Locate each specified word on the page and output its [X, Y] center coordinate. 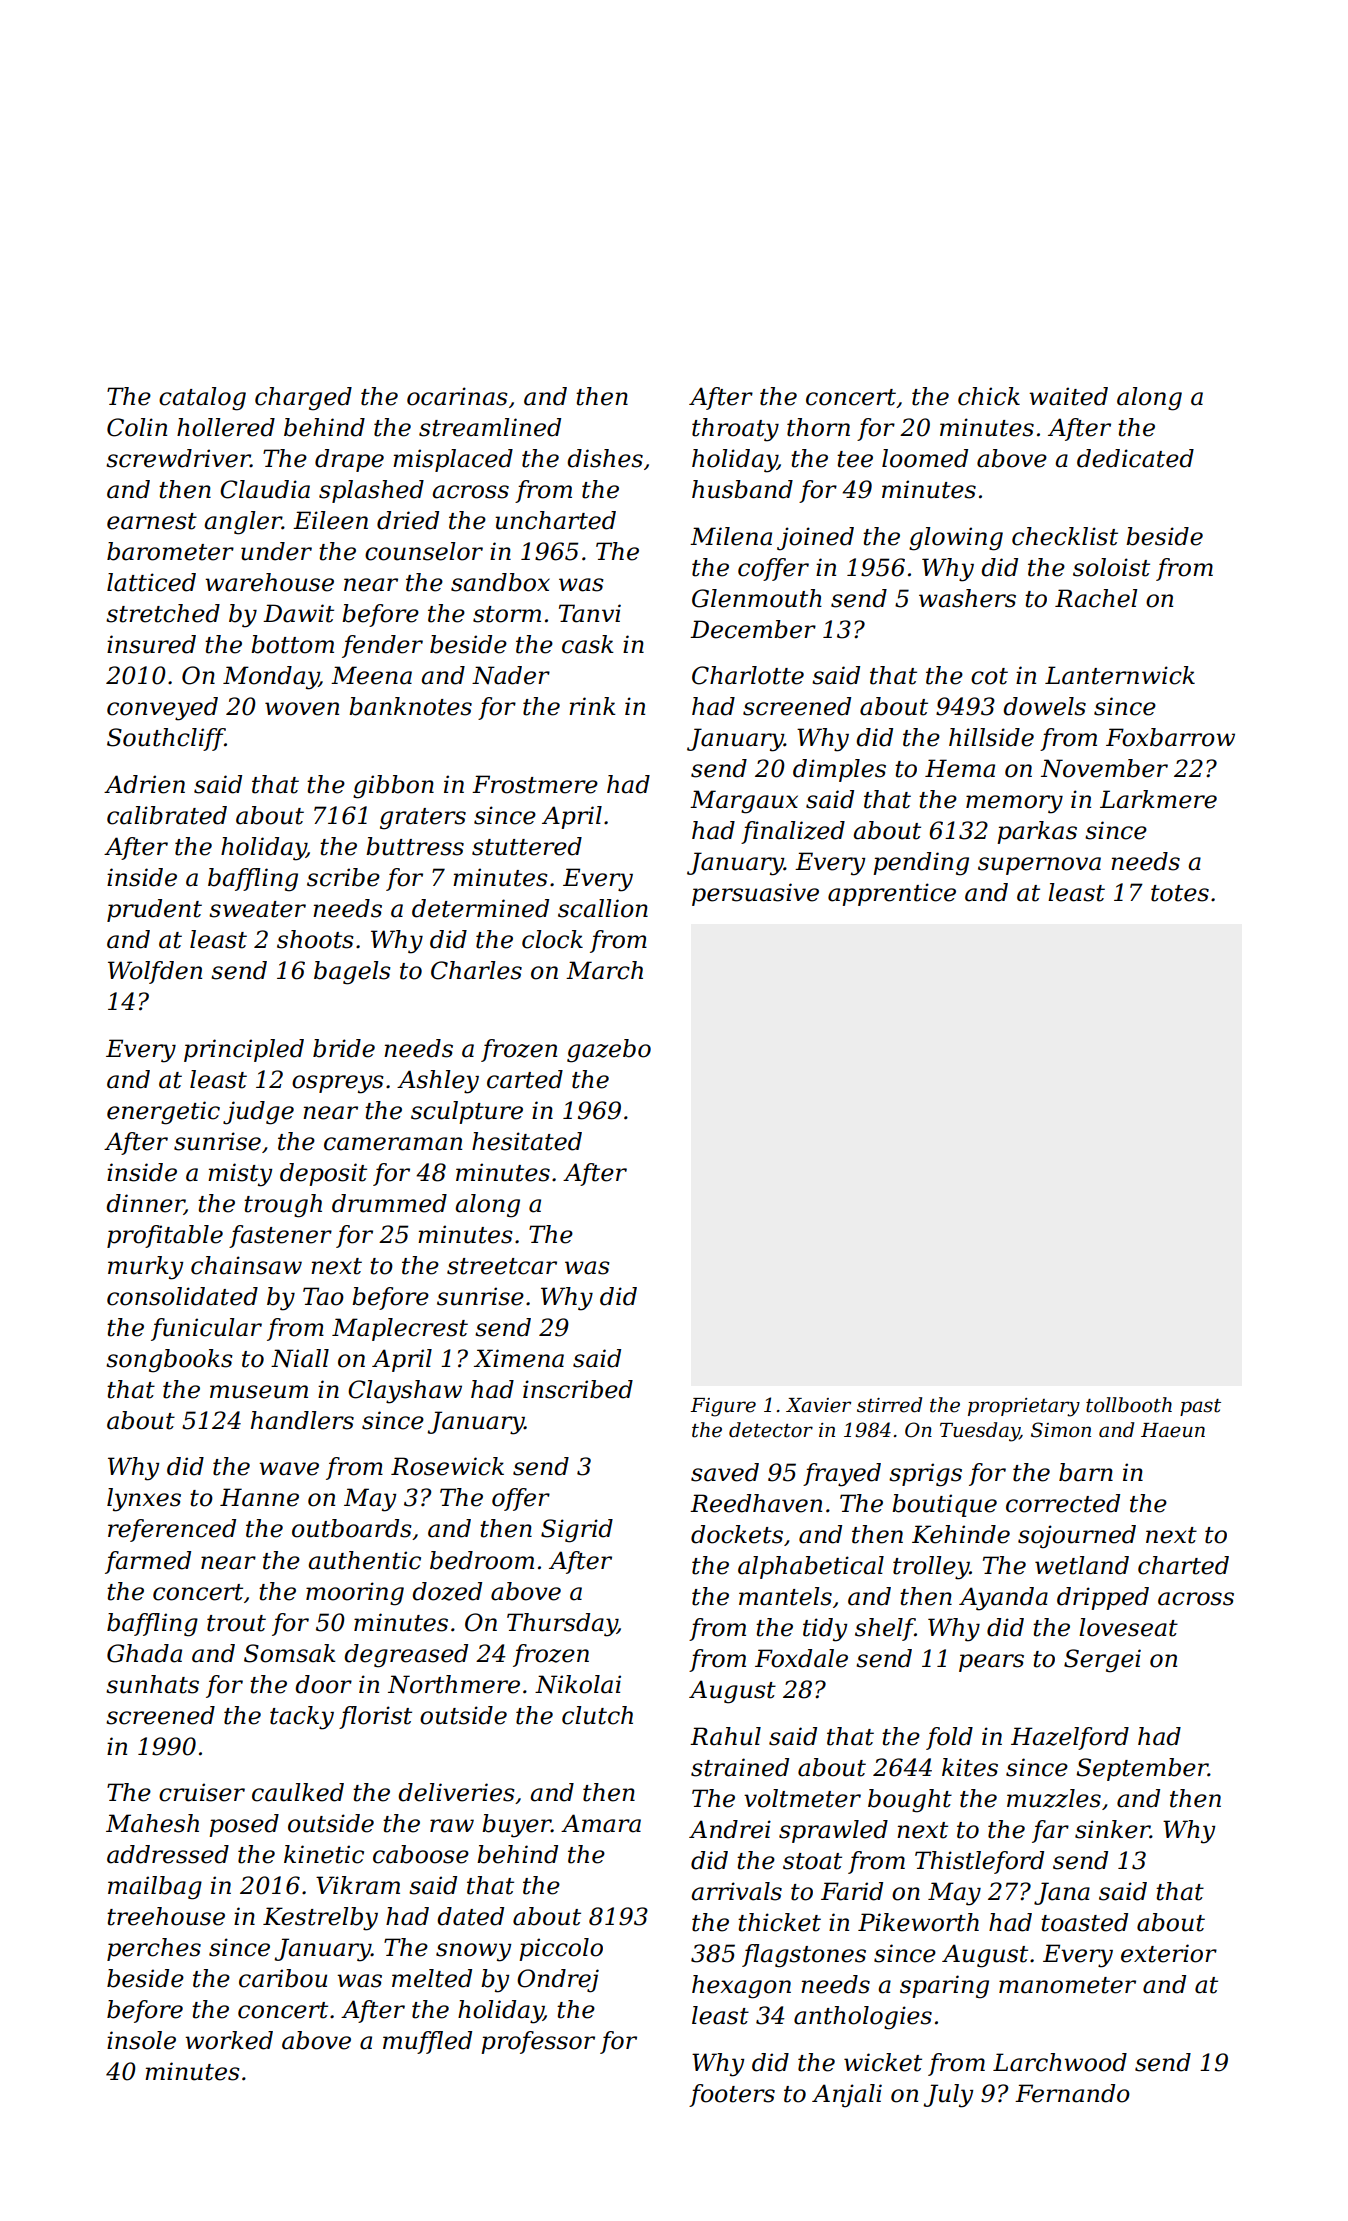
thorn [818, 427]
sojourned [1077, 1537]
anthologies [863, 2018]
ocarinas [457, 396]
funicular [206, 1329]
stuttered [527, 846]
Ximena [519, 1358]
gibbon [393, 787]
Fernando [1072, 2093]
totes [1180, 893]
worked [229, 2040]
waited [1068, 396]
